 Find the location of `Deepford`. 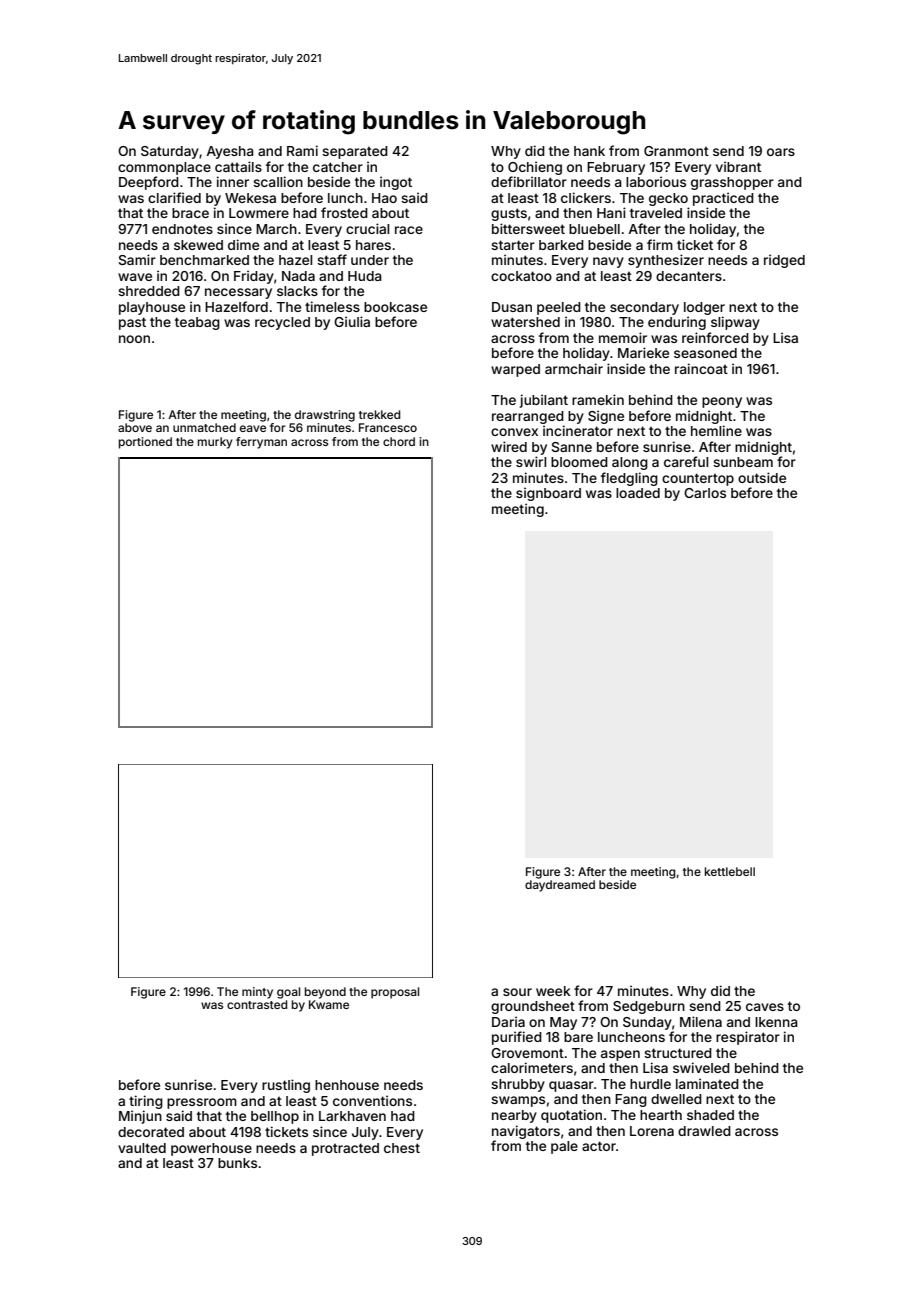

Deepford is located at coordinates (149, 183).
